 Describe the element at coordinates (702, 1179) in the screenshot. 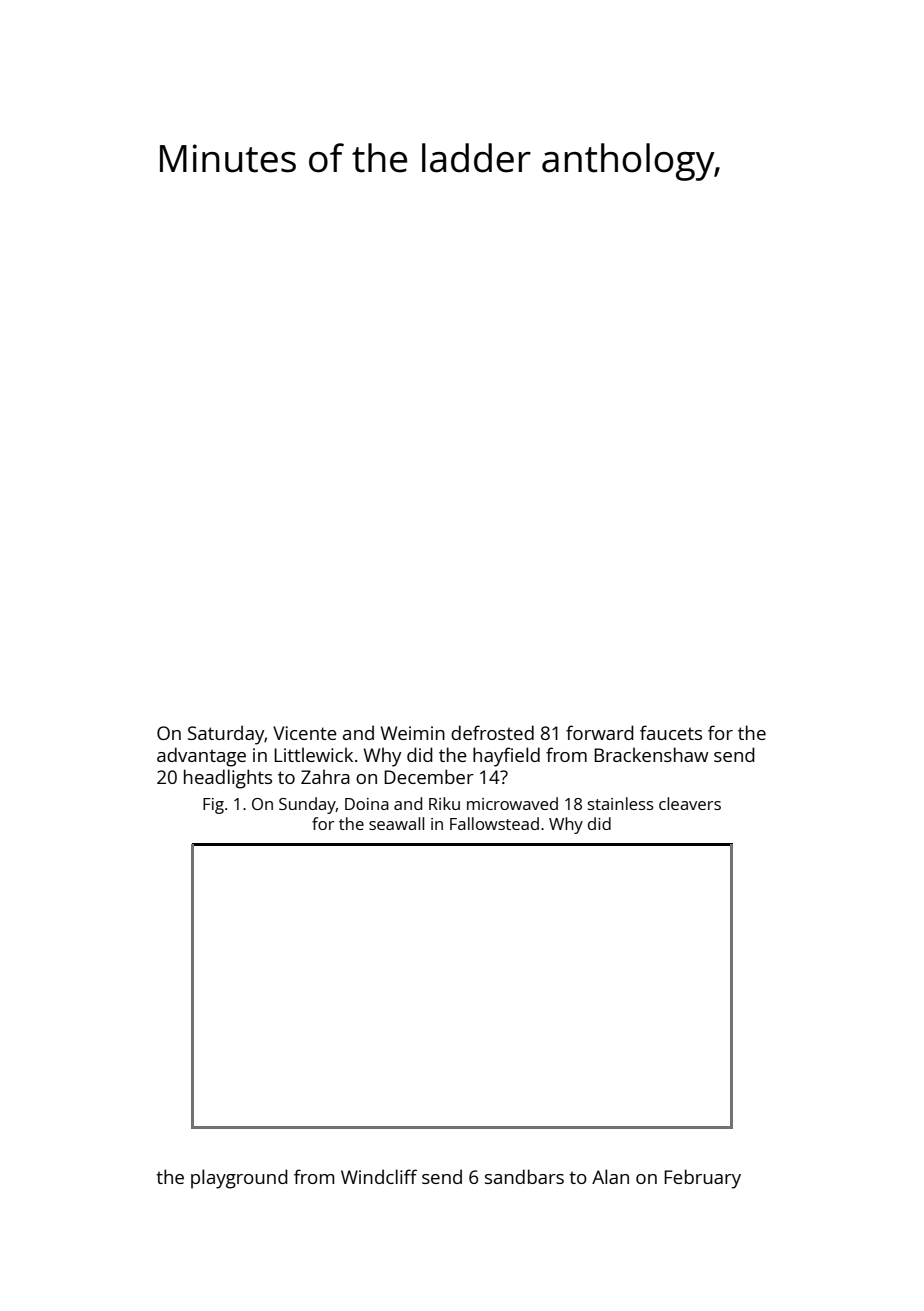

I see `February` at that location.
